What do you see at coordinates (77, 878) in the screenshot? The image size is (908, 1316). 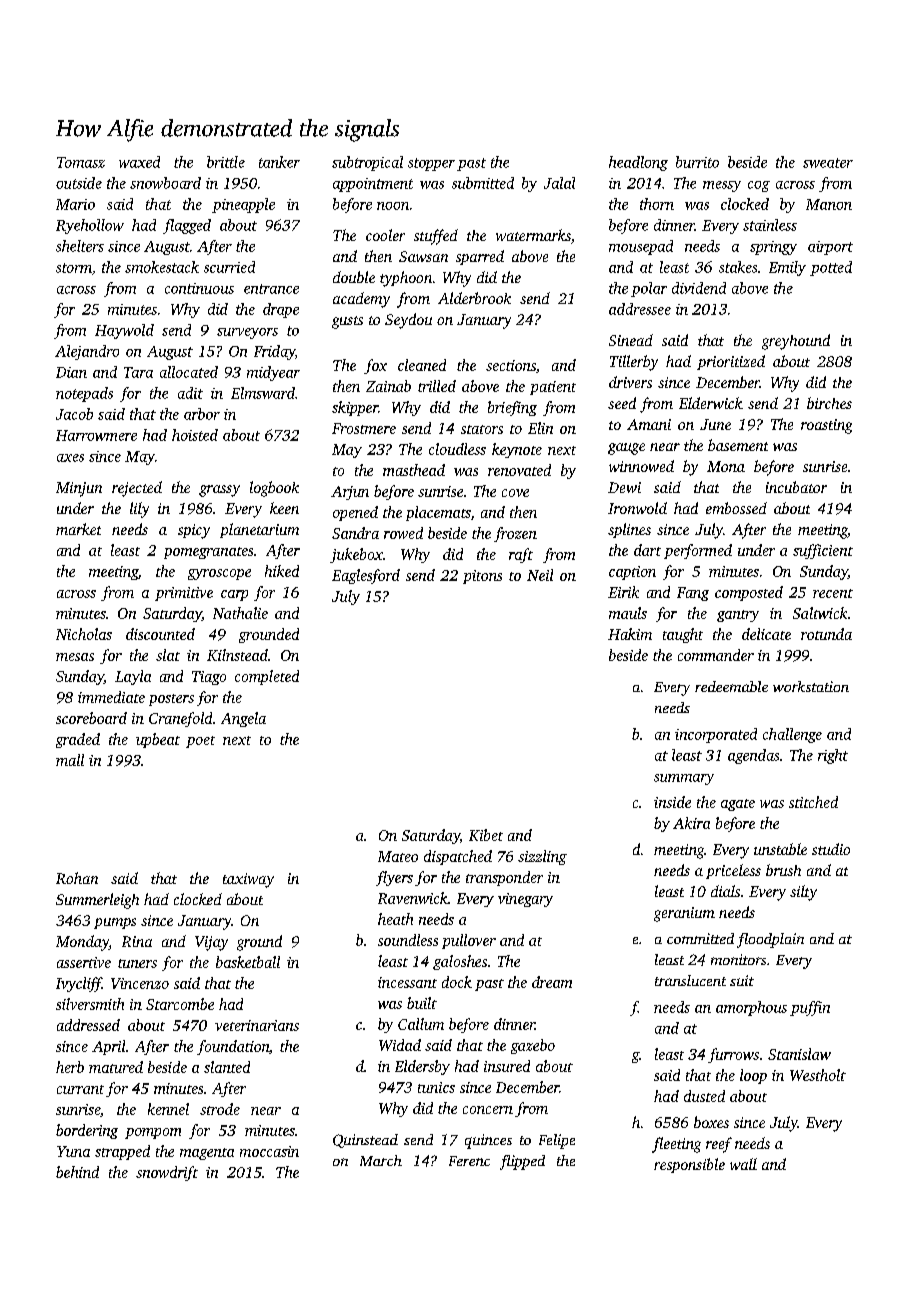 I see `Rohan` at bounding box center [77, 878].
